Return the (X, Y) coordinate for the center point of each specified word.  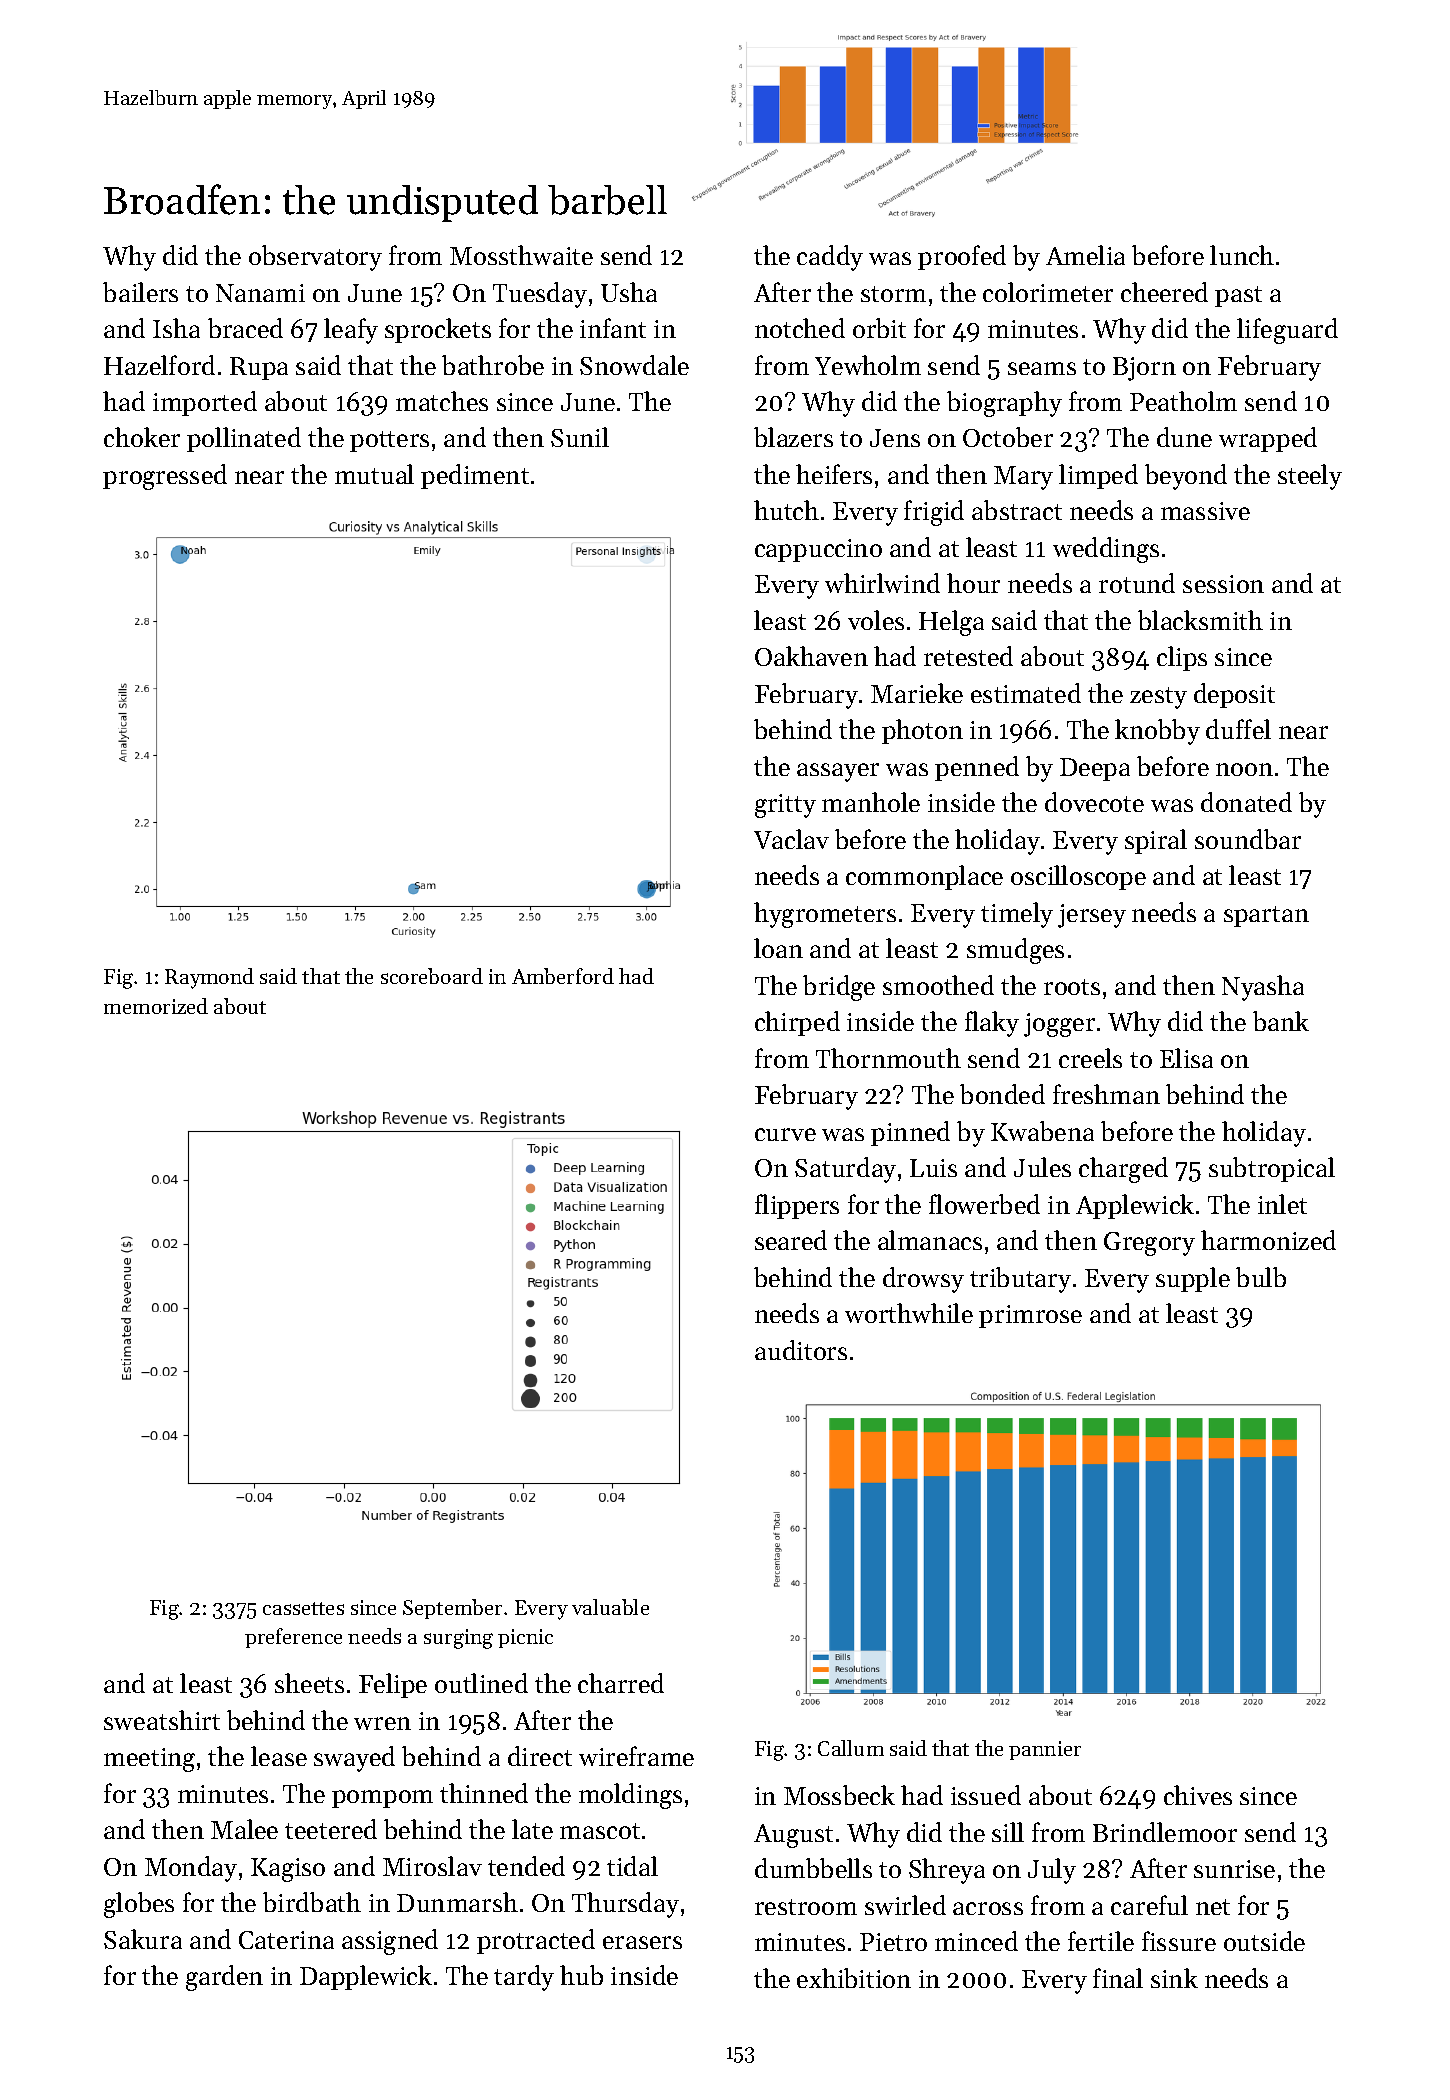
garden (224, 1978)
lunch (1242, 255)
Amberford (563, 976)
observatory (315, 258)
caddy (830, 258)
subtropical (1272, 1169)
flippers (797, 1206)
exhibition (854, 1978)
